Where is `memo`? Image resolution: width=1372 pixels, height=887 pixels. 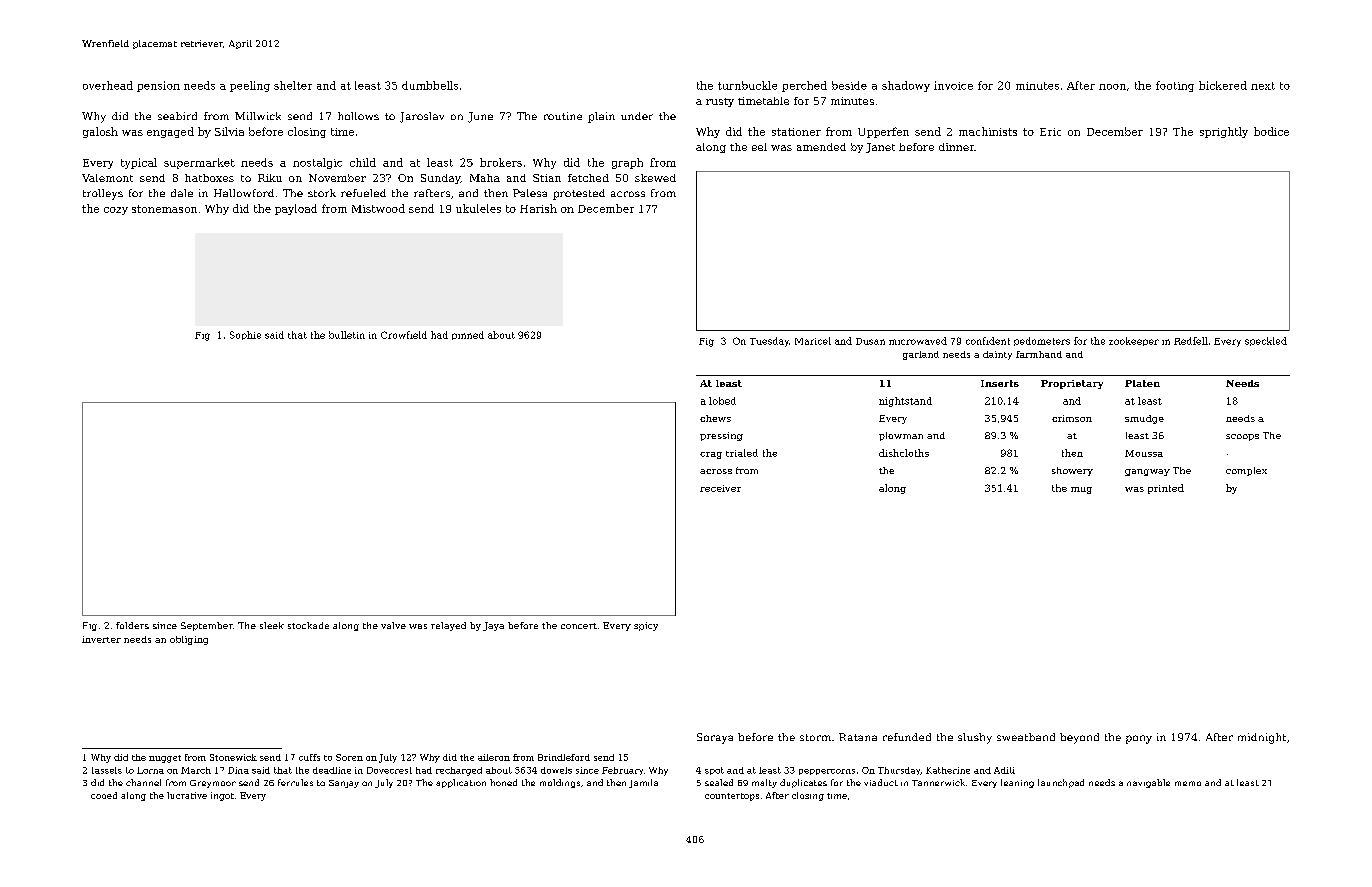
memo is located at coordinates (1188, 783).
